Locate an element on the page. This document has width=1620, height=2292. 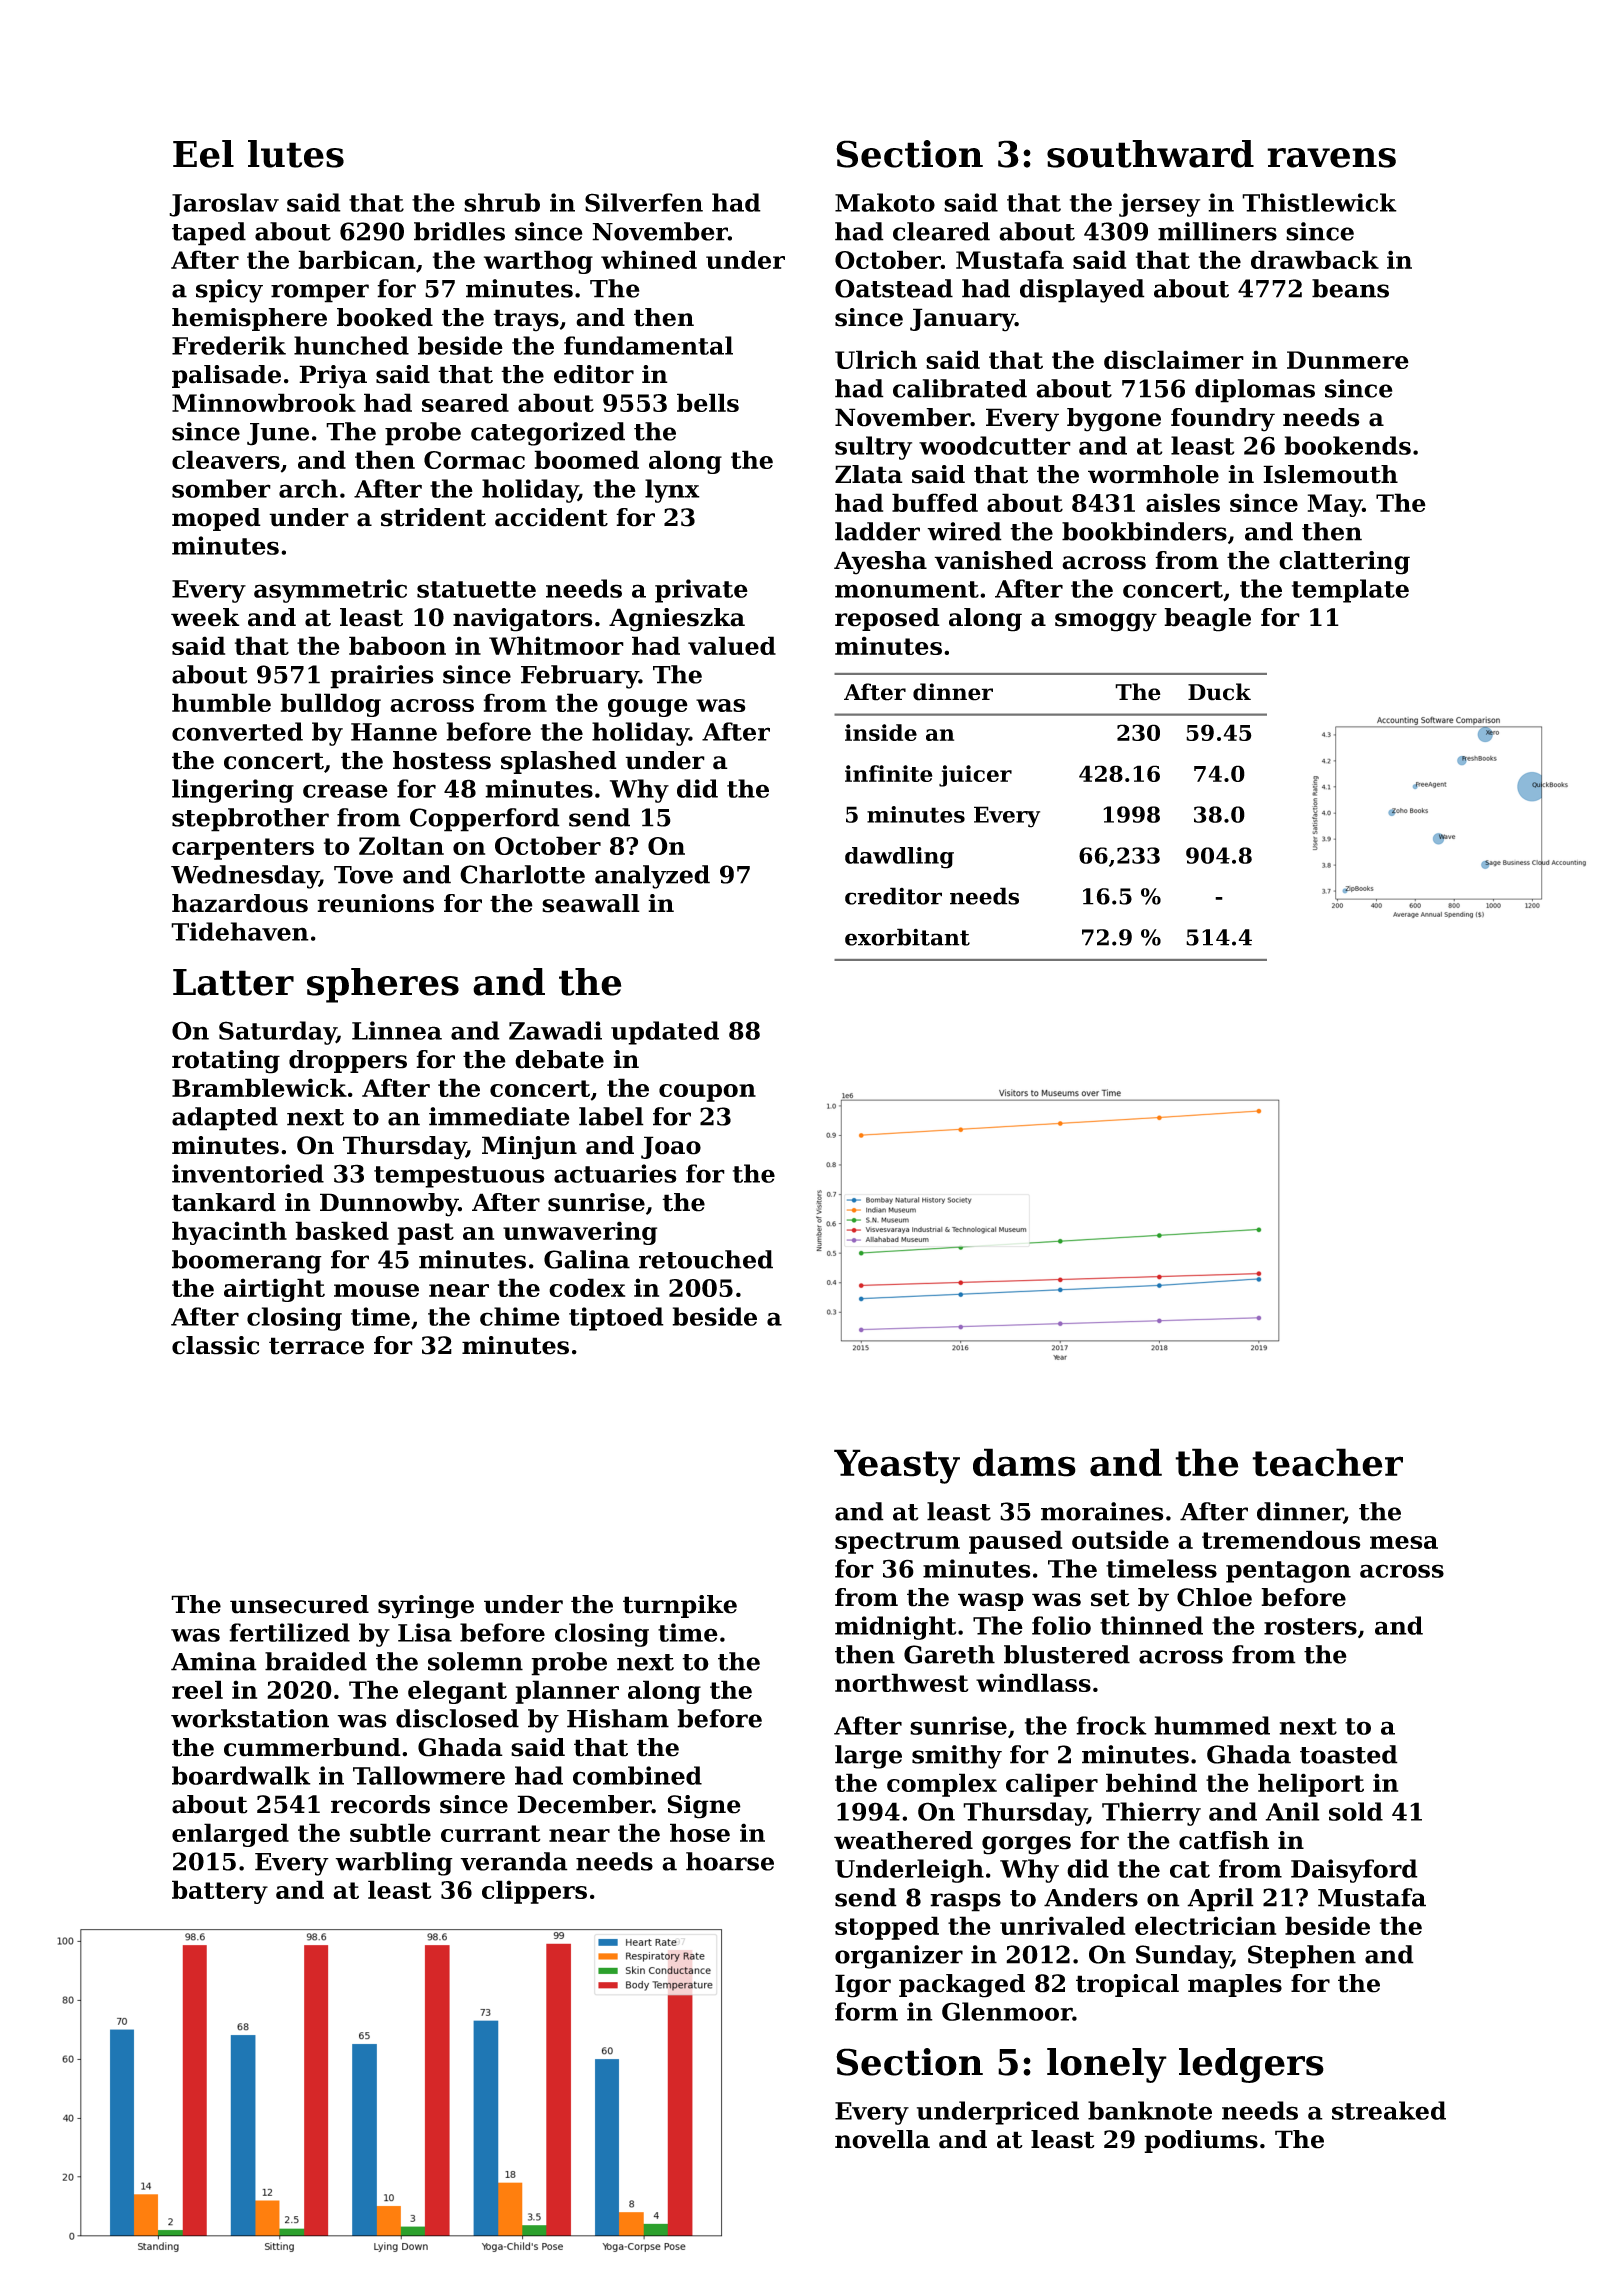
Silverfen is located at coordinates (644, 202).
